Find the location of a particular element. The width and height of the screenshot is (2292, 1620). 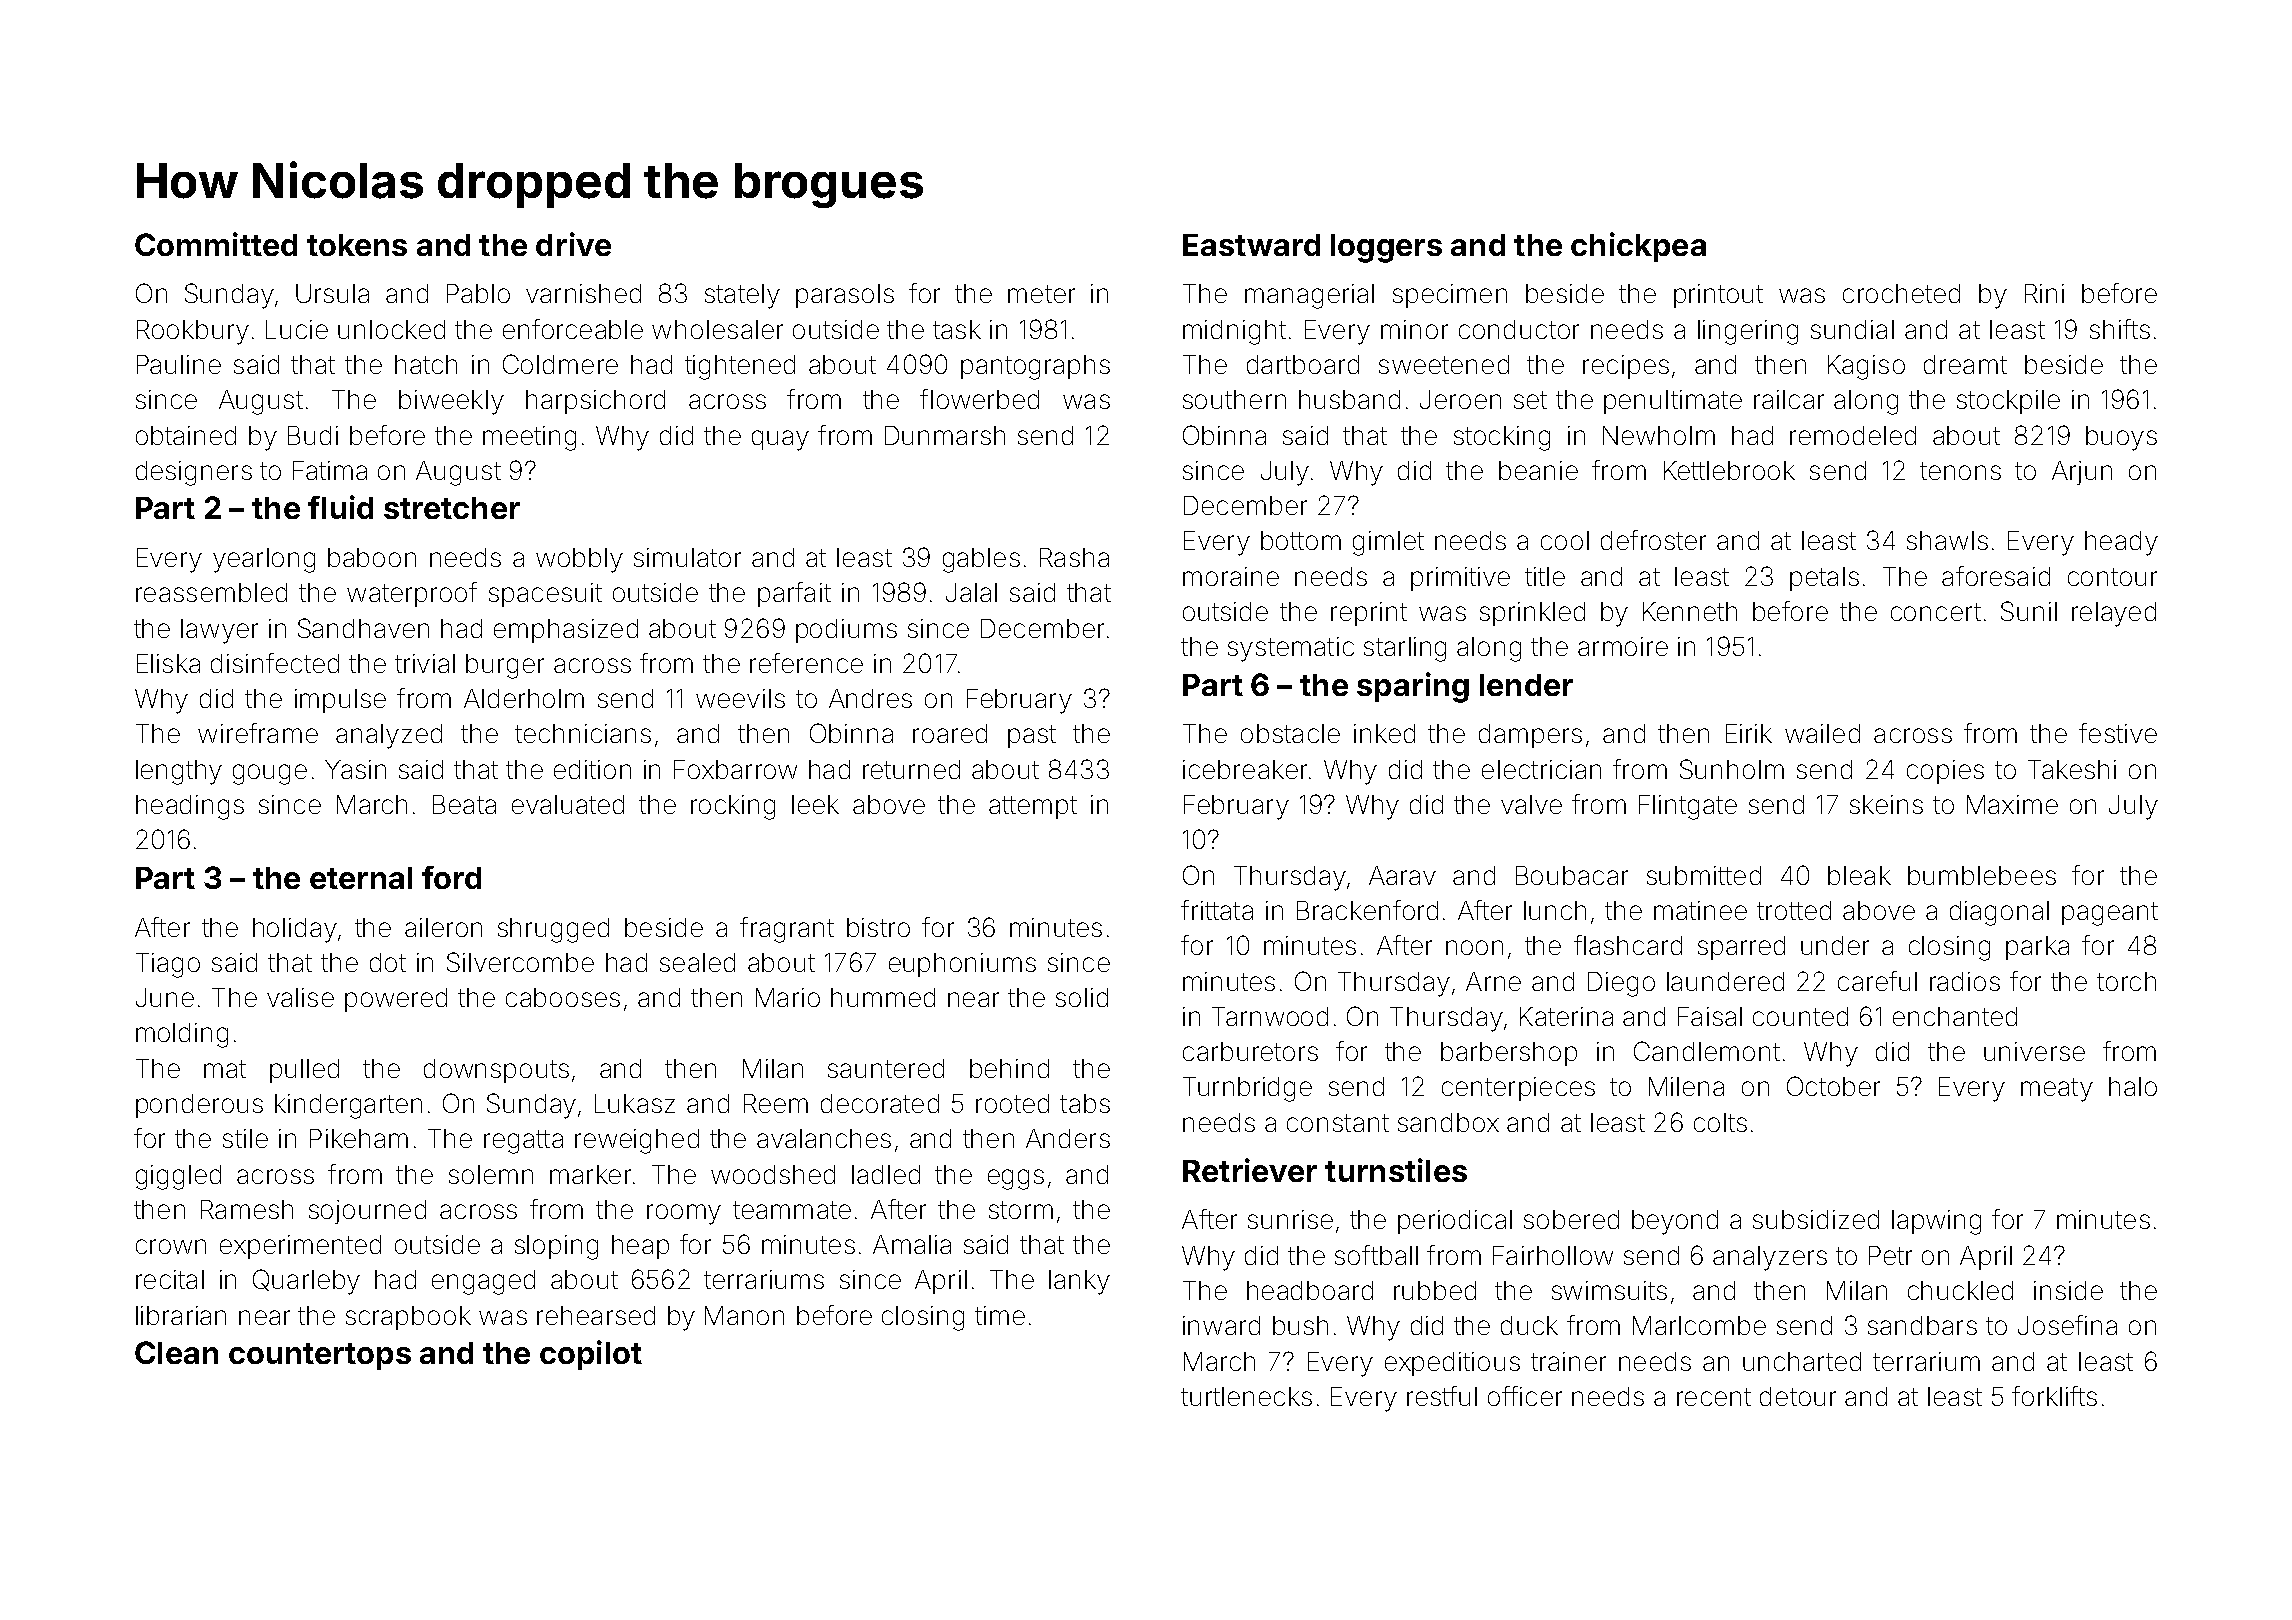

copilot is located at coordinates (591, 1355).
